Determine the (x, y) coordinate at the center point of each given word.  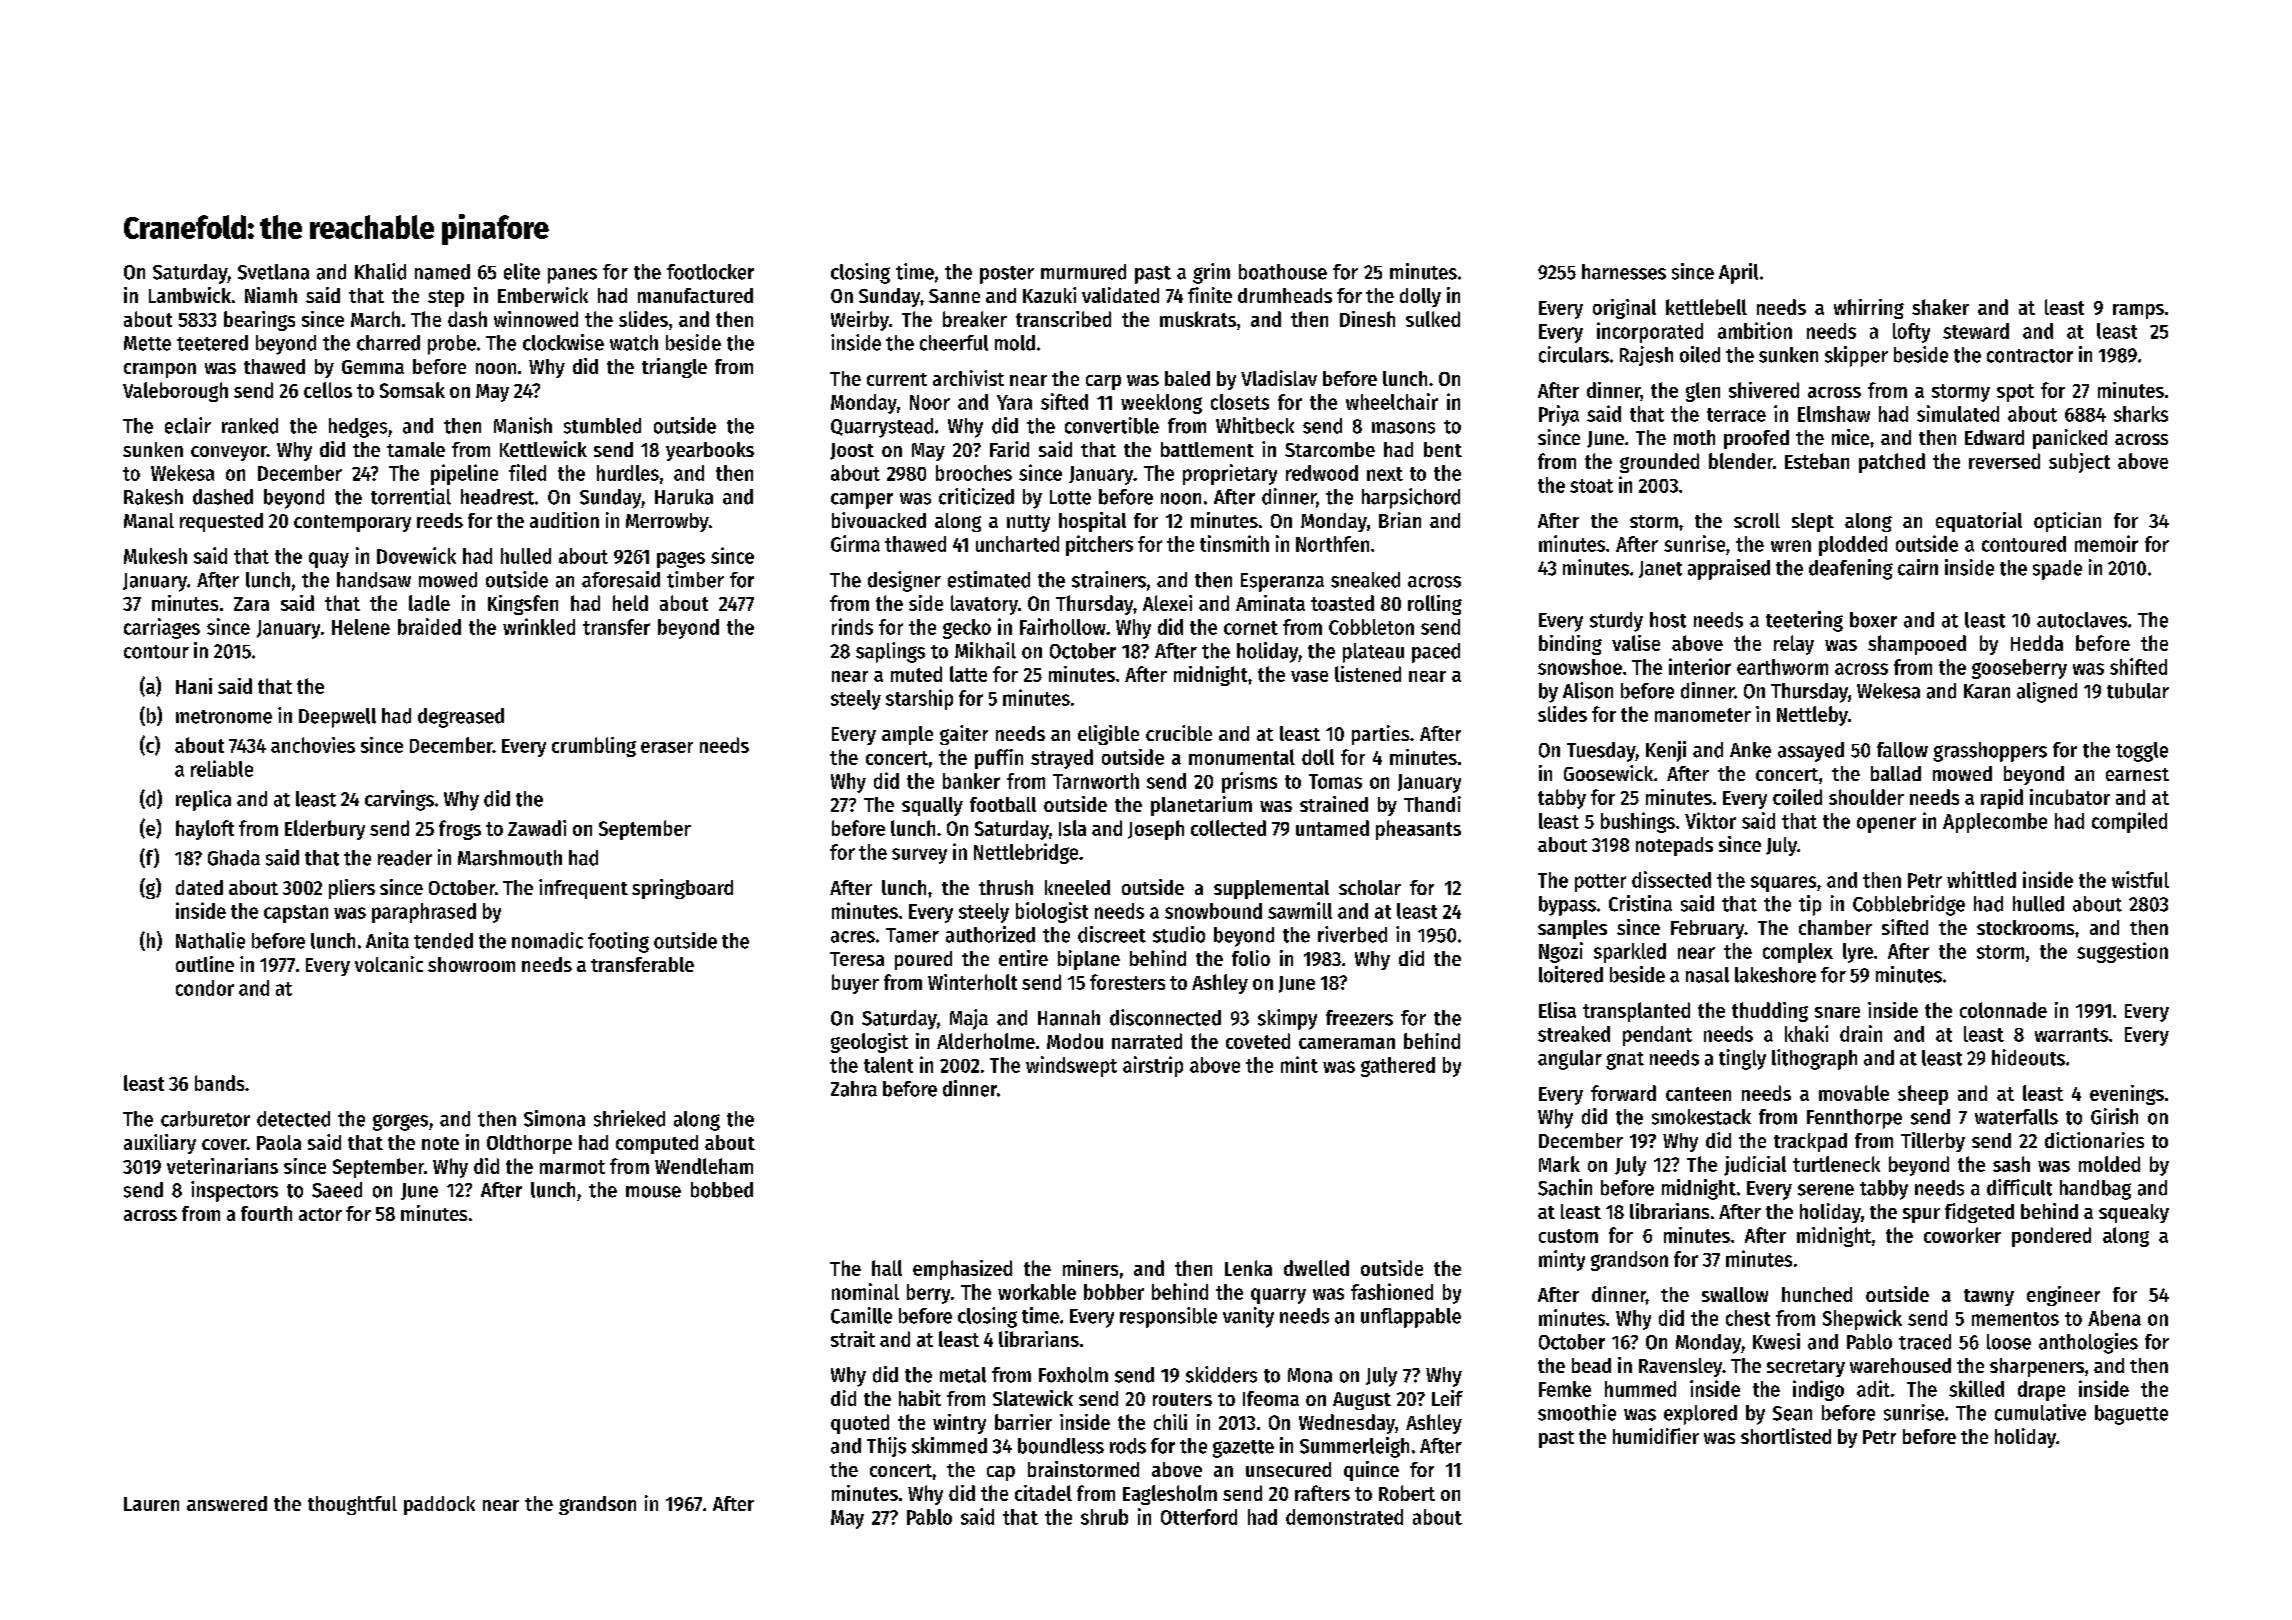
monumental (1242, 757)
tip (1810, 905)
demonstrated (1344, 1517)
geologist (869, 1043)
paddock (439, 1505)
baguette (2131, 1415)
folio (1251, 958)
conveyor (229, 453)
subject (2079, 463)
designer (904, 581)
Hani (194, 686)
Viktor (1710, 820)
